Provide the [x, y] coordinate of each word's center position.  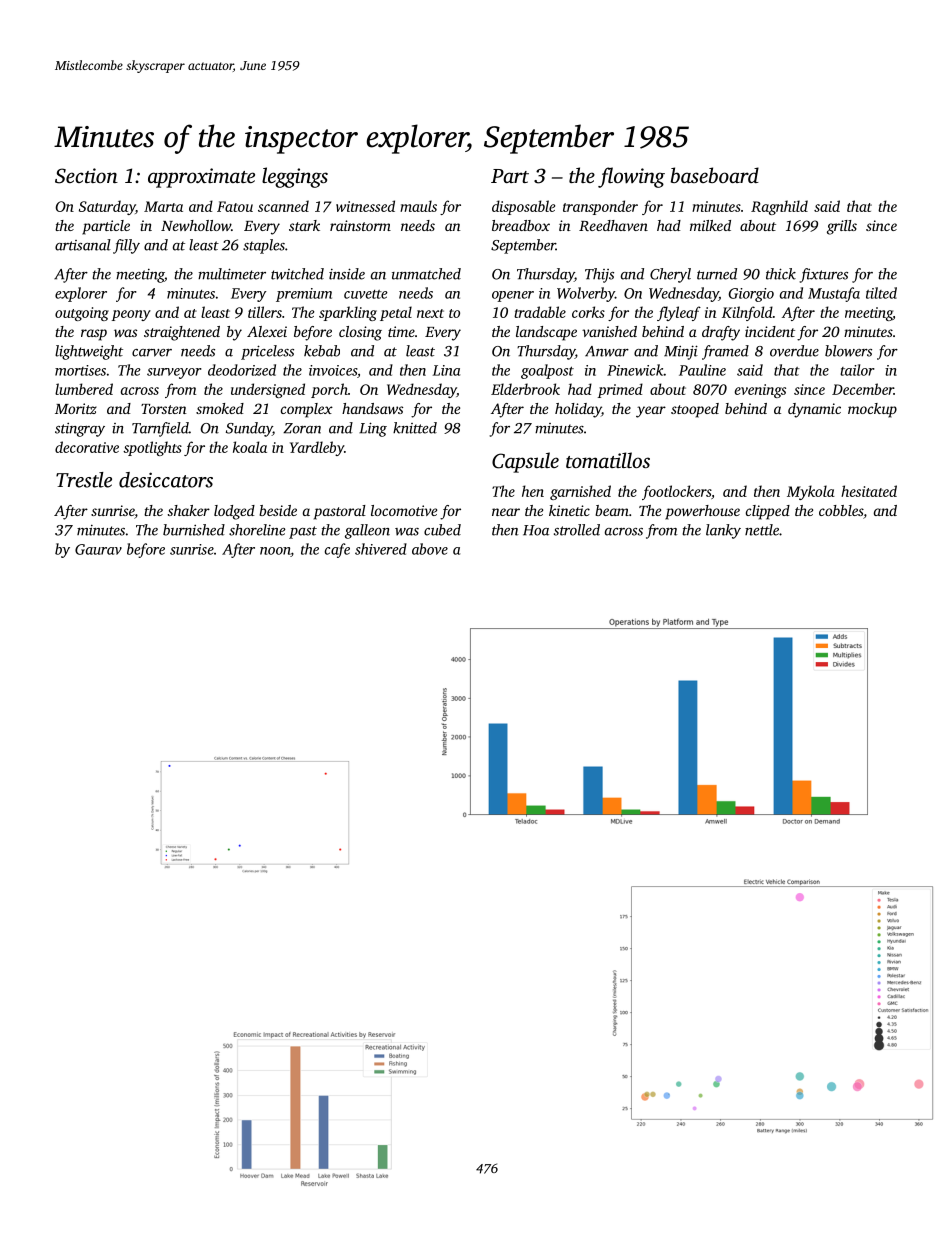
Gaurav [98, 549]
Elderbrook [525, 389]
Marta [163, 206]
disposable [523, 207]
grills [842, 227]
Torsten [164, 409]
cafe [337, 550]
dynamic [814, 410]
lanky [723, 531]
